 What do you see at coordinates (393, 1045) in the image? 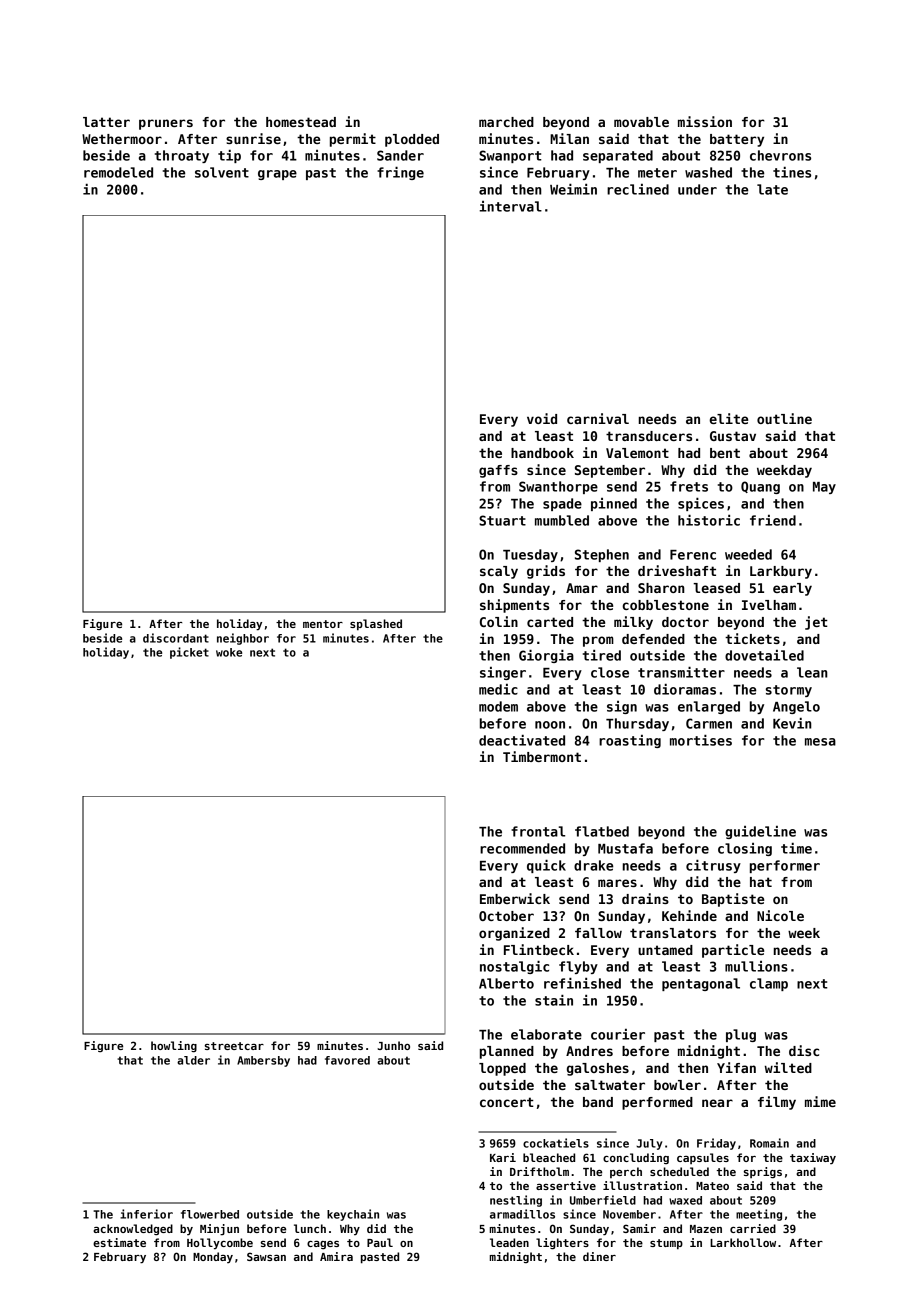
I see `Junho` at bounding box center [393, 1045].
